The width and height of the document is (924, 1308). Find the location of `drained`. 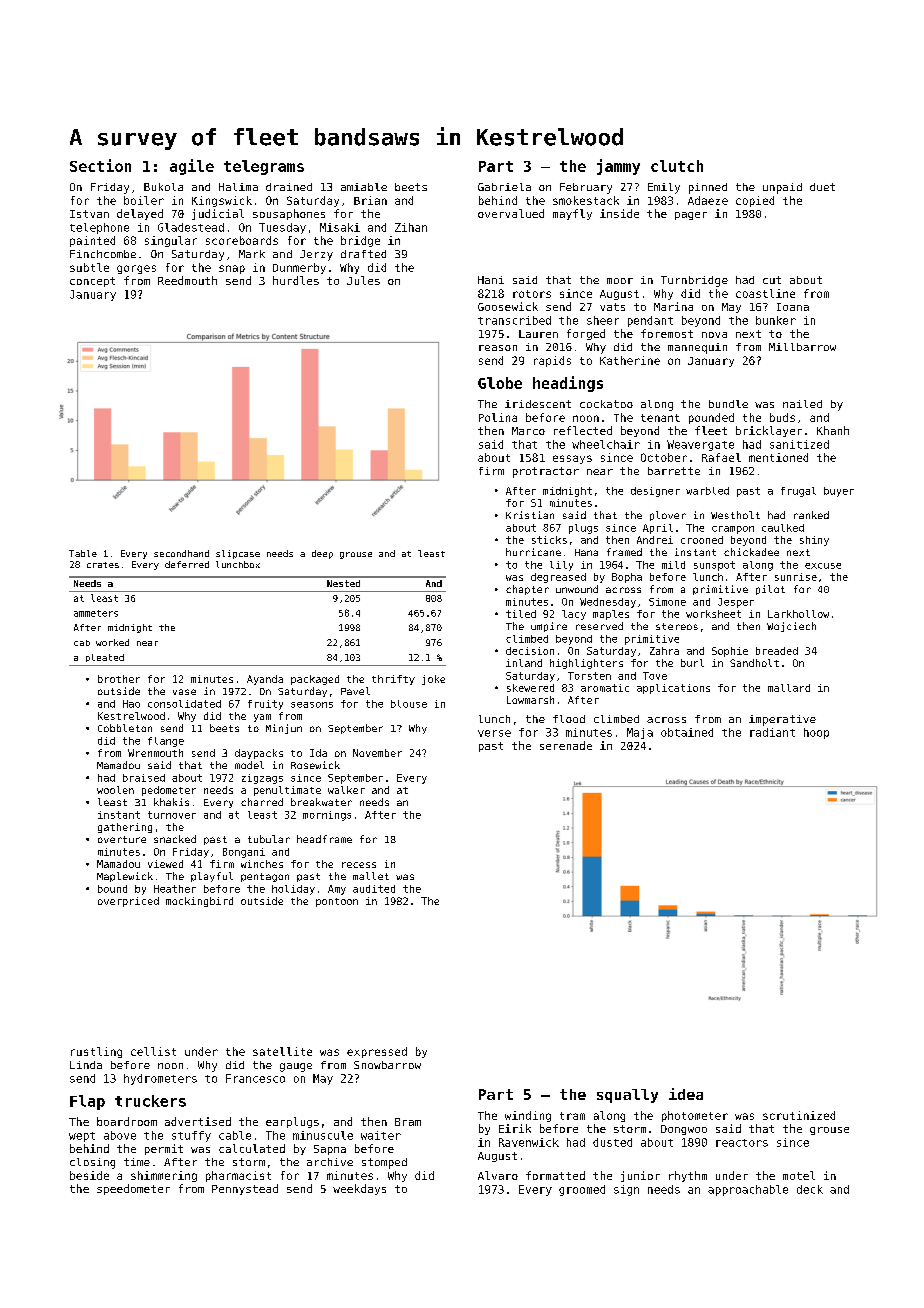

drained is located at coordinates (289, 187).
